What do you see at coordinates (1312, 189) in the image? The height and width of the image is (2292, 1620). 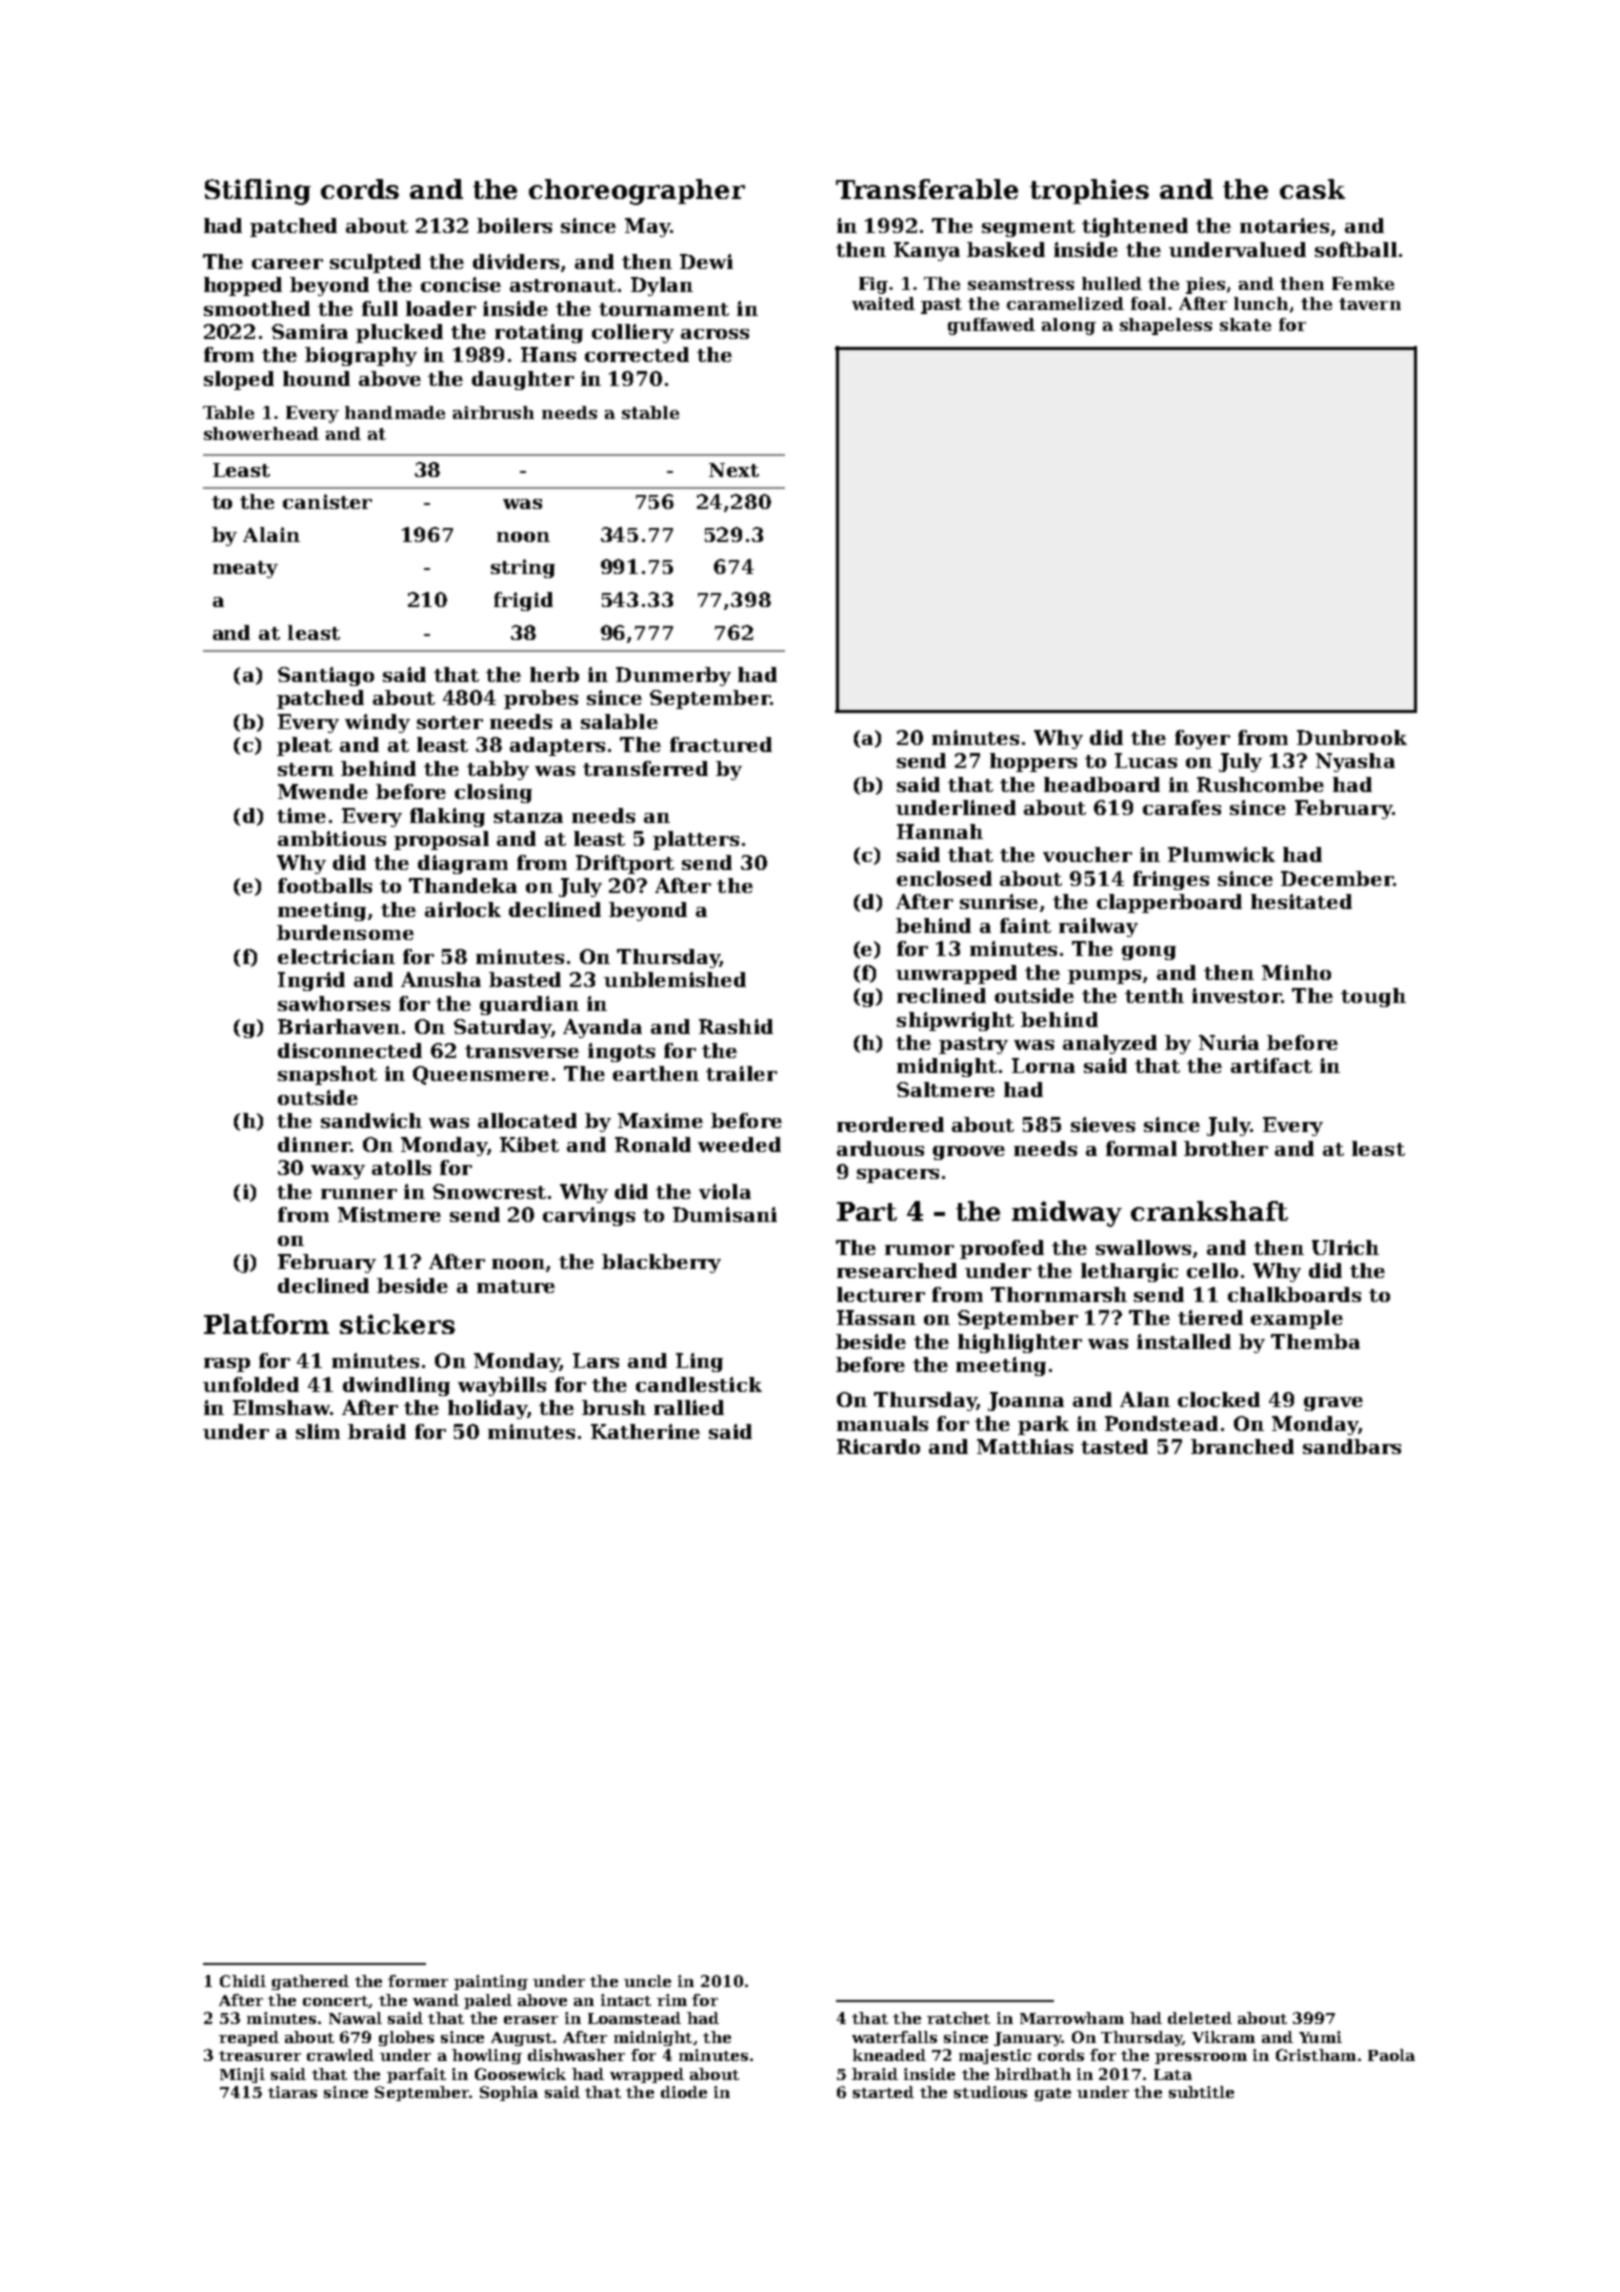 I see `cask` at bounding box center [1312, 189].
